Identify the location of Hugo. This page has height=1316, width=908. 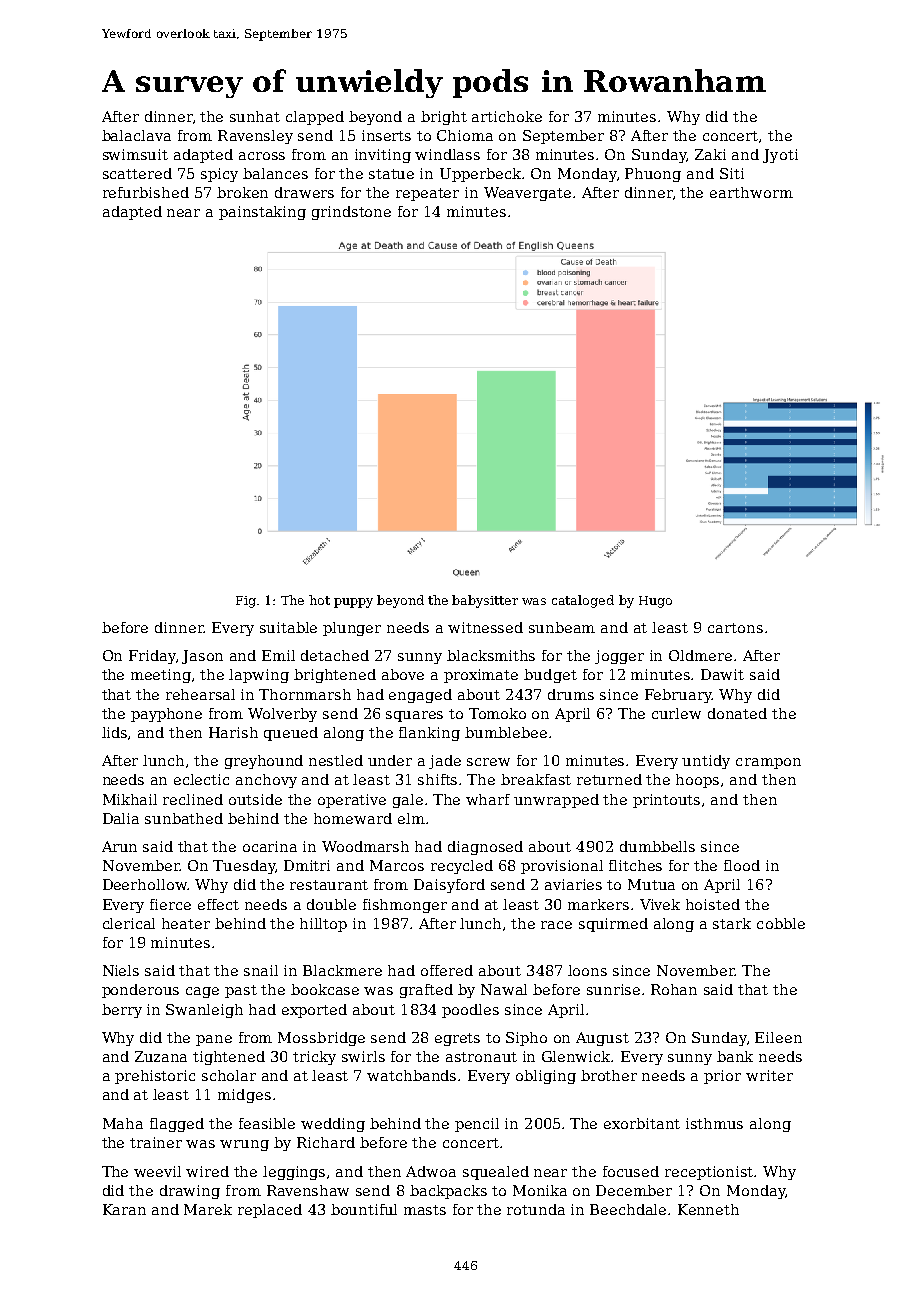
(655, 602).
